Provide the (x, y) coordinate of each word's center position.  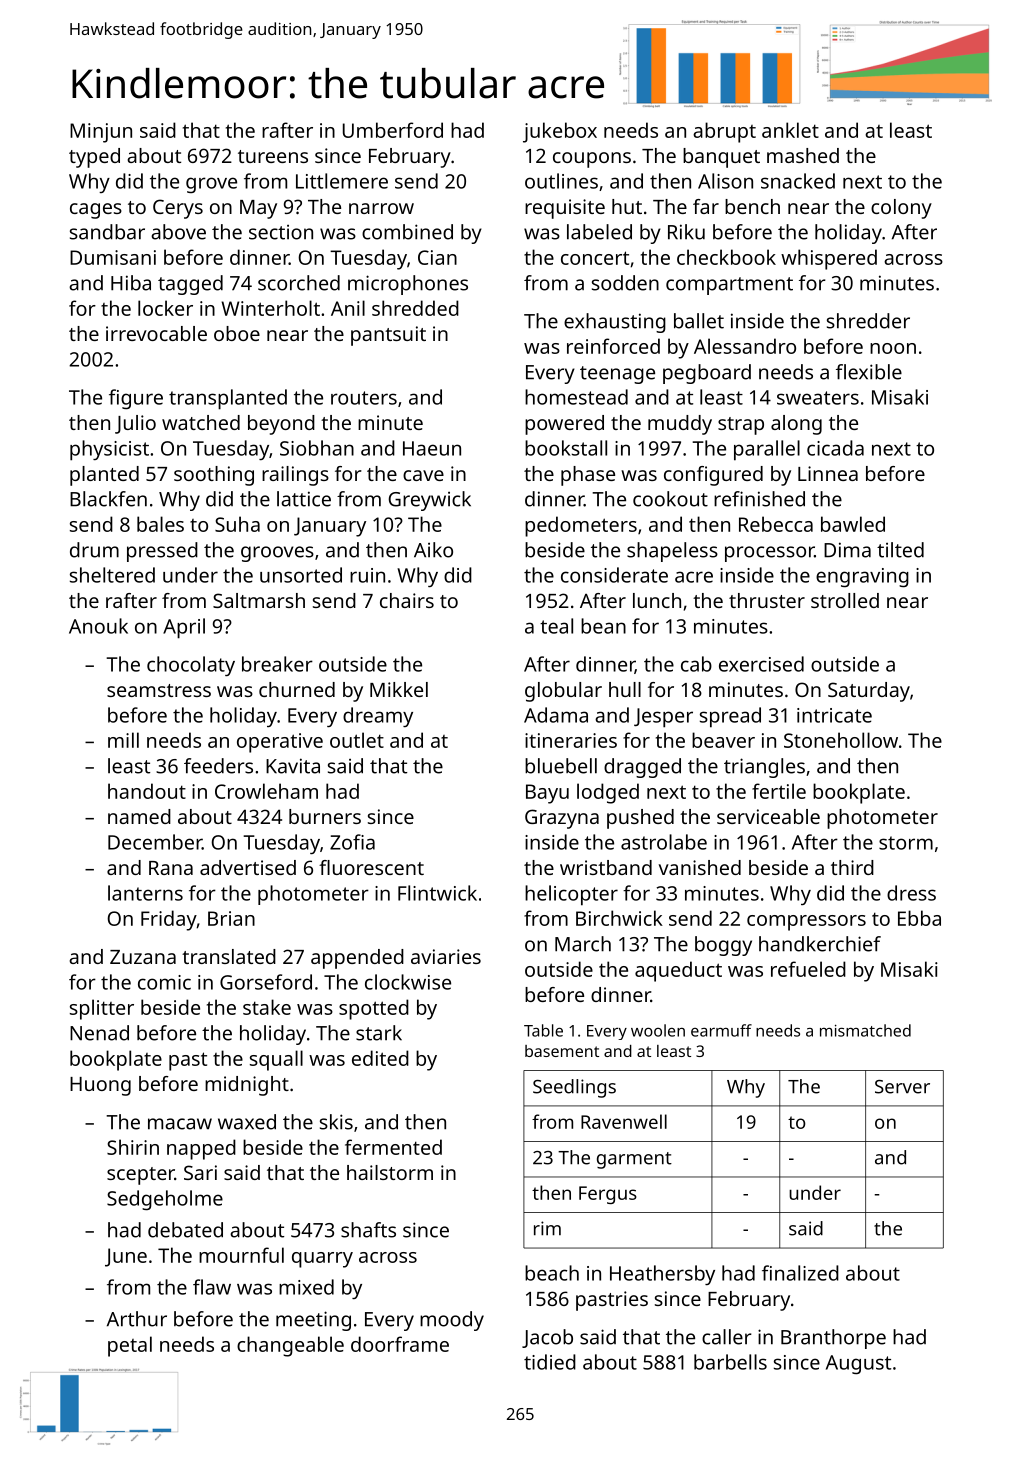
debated (185, 1230)
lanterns (145, 893)
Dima (847, 550)
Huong (100, 1086)
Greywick (430, 501)
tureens (273, 156)
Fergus (608, 1195)
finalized (800, 1273)
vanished (700, 867)
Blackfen (108, 499)
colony (901, 209)
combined (407, 232)
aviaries (446, 956)
